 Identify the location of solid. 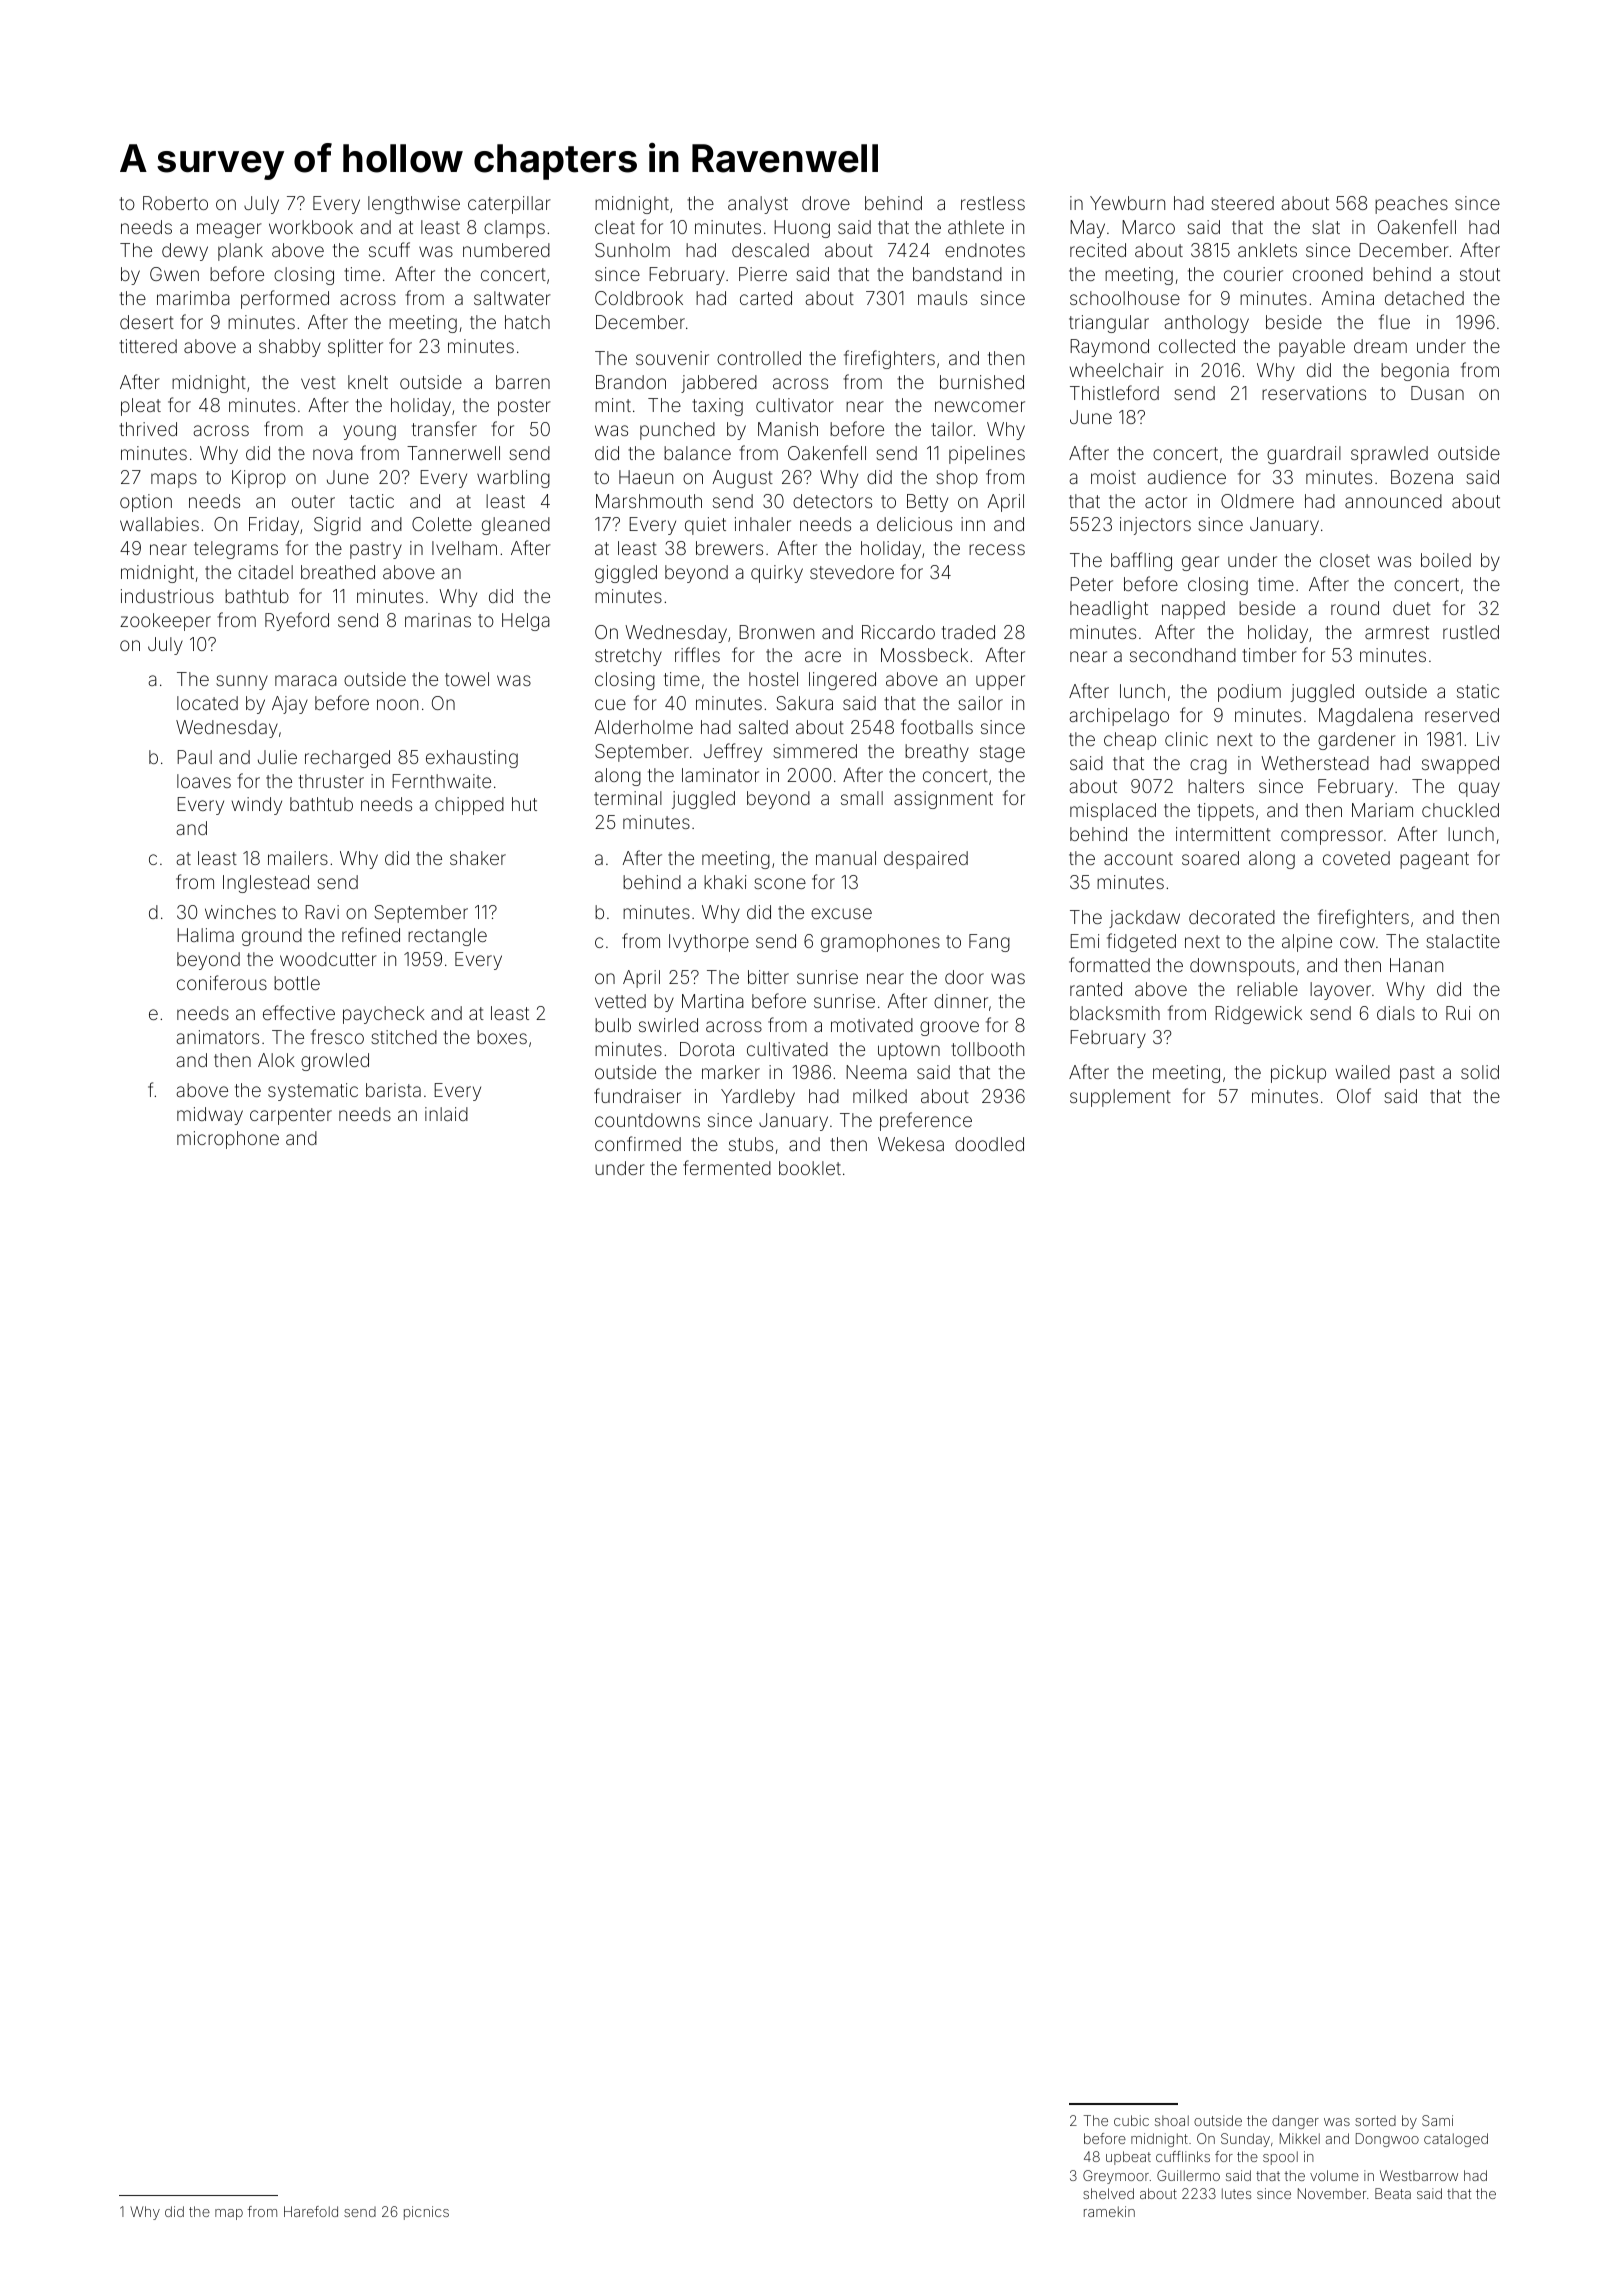
(1480, 1072).
